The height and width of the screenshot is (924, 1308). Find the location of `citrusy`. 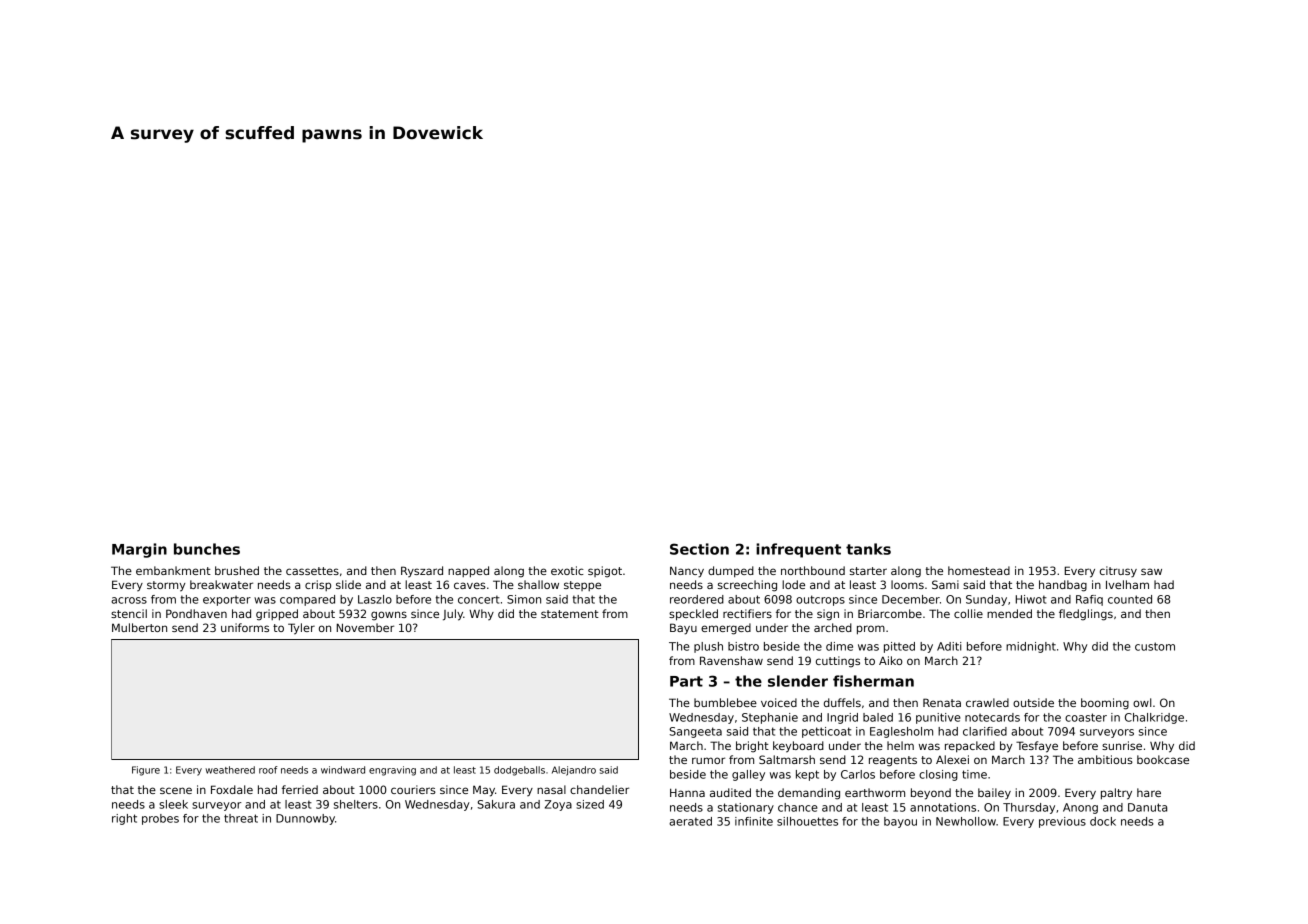

citrusy is located at coordinates (1118, 572).
